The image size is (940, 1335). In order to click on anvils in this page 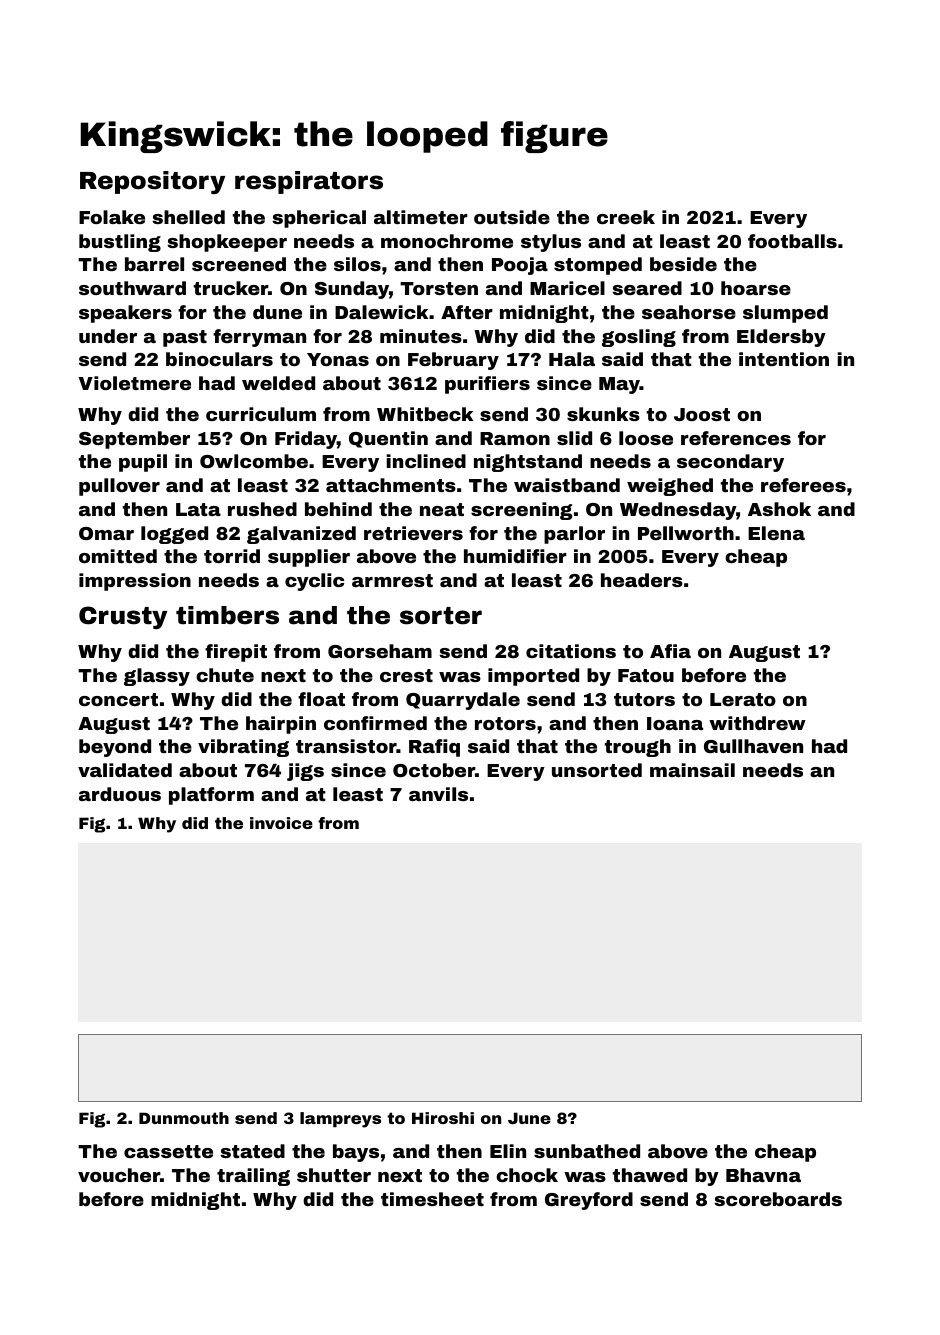, I will do `click(438, 794)`.
